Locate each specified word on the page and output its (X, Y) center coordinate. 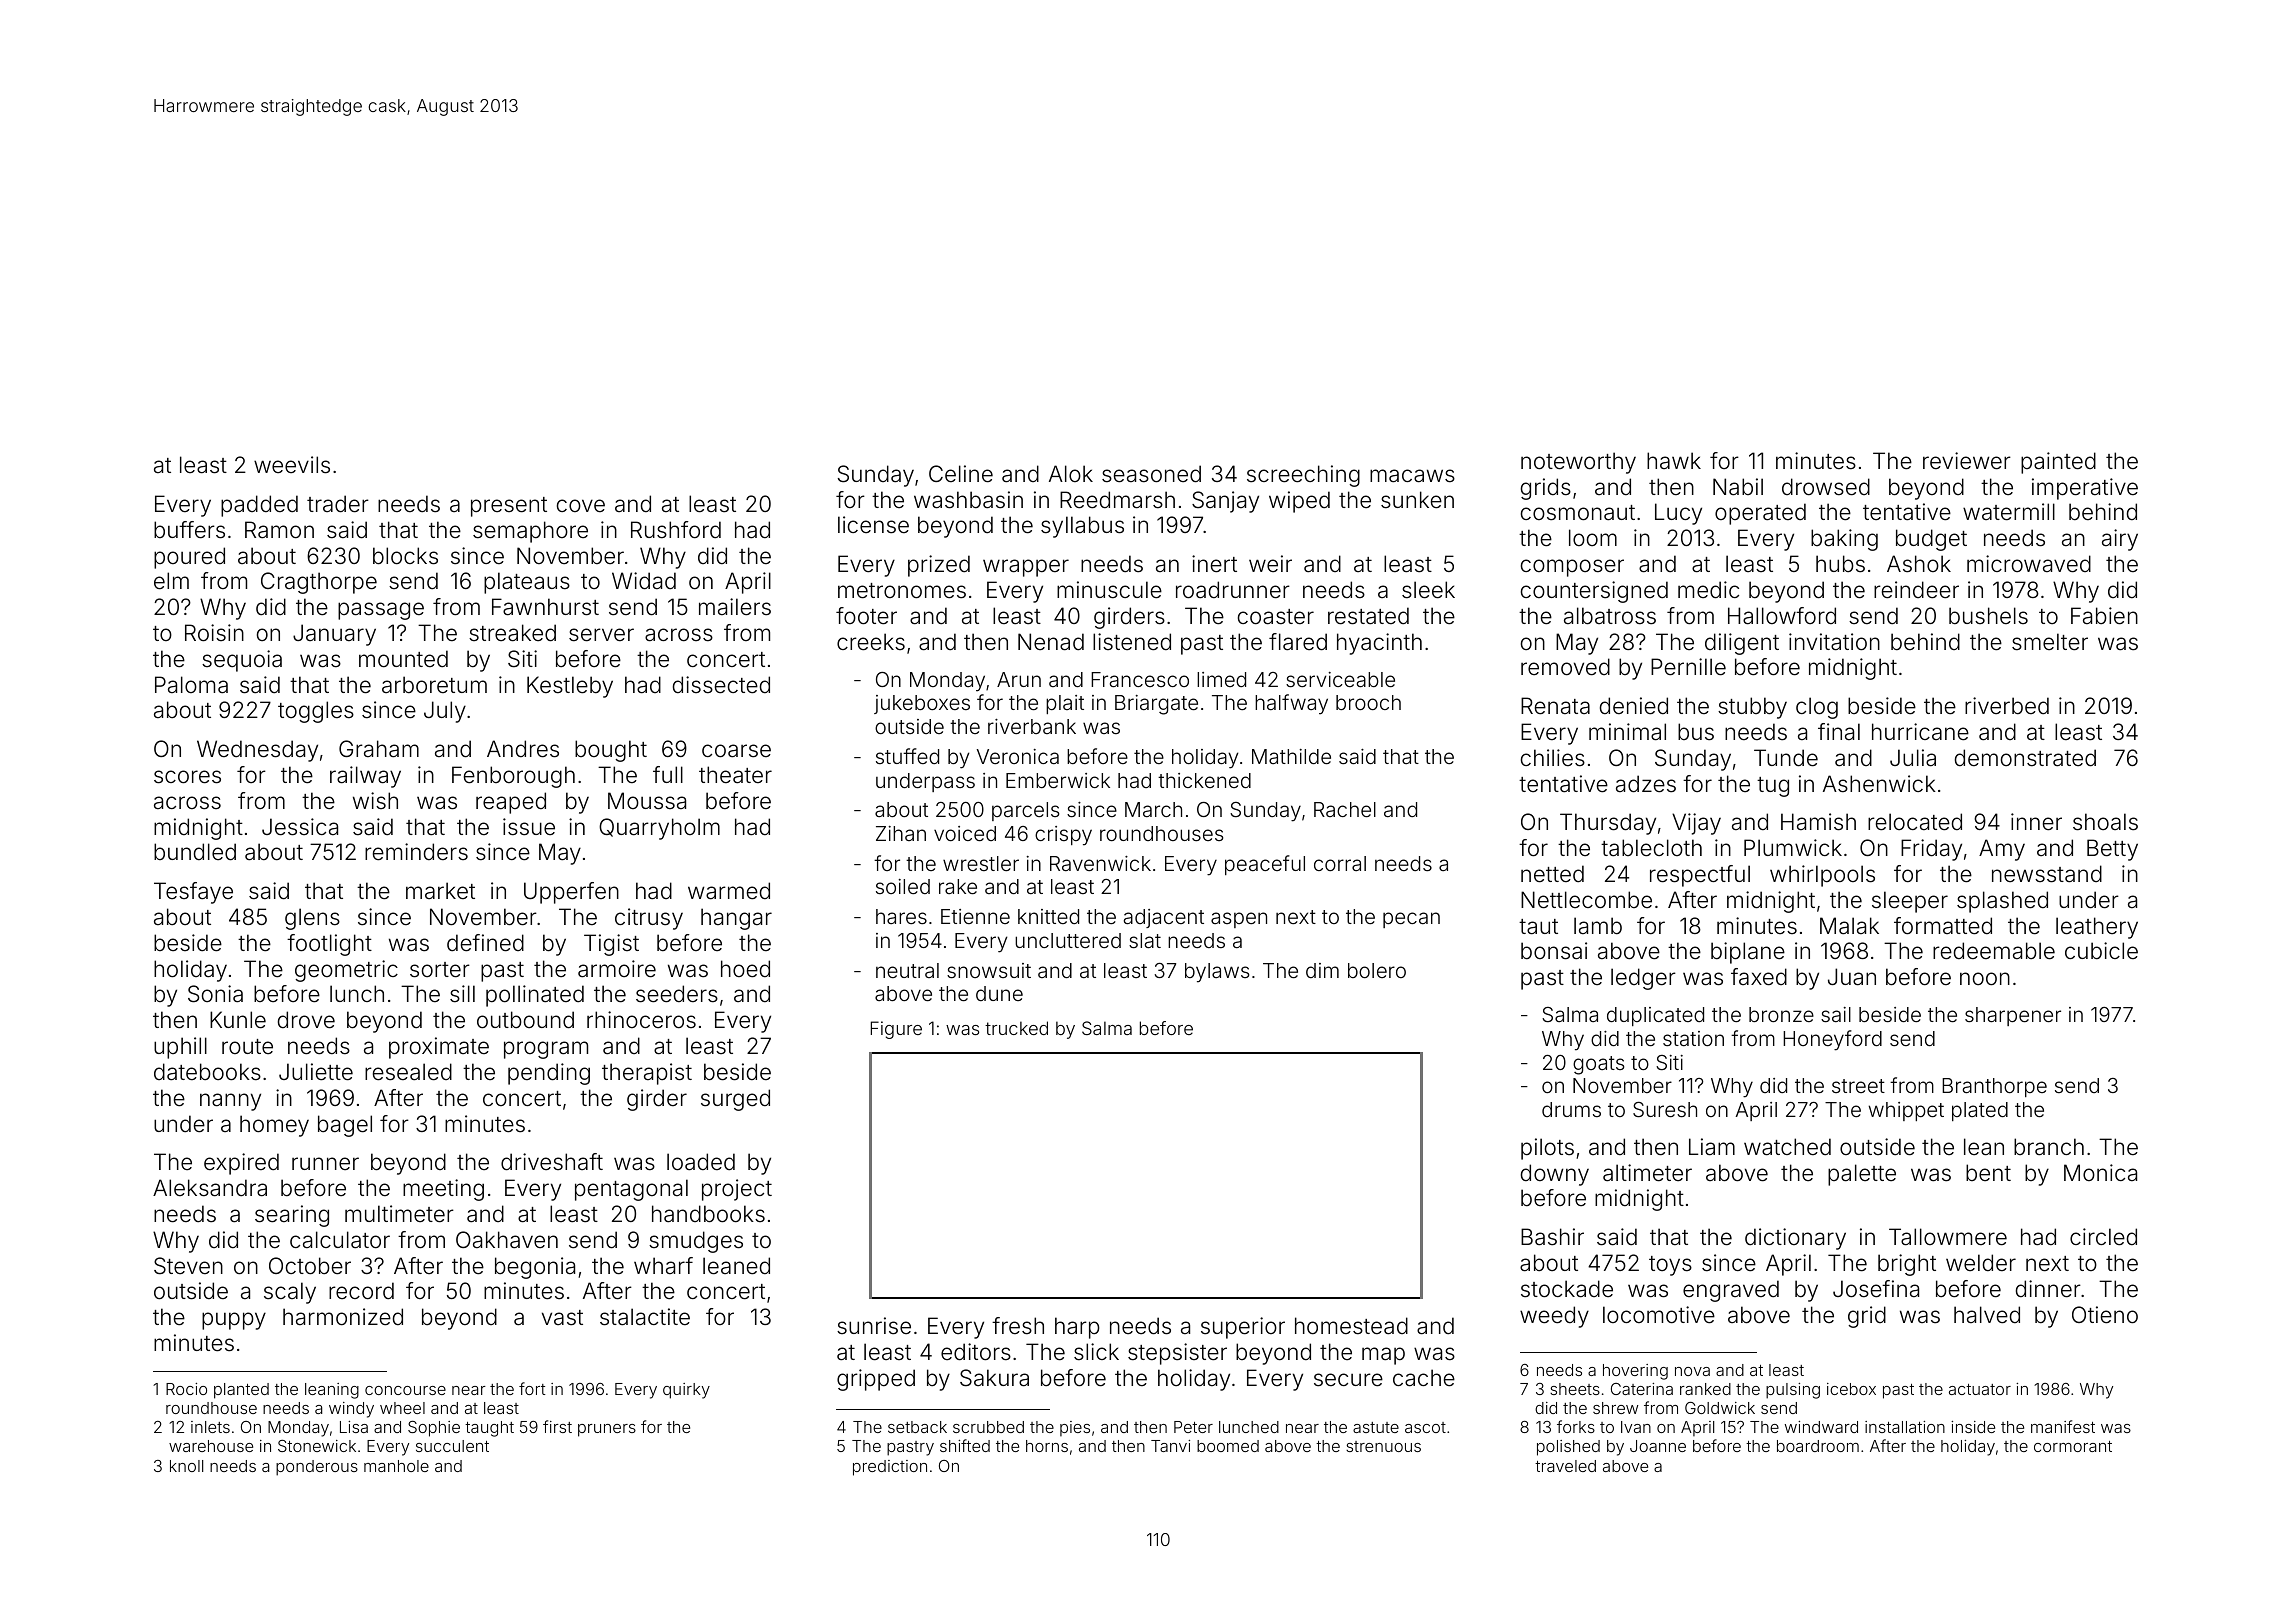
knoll (186, 1466)
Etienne (975, 916)
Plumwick (1793, 847)
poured (189, 558)
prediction (890, 1468)
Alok (1071, 473)
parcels (1025, 811)
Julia (1913, 758)
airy (2120, 540)
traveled (1565, 1466)
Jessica (300, 827)
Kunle (238, 1020)
